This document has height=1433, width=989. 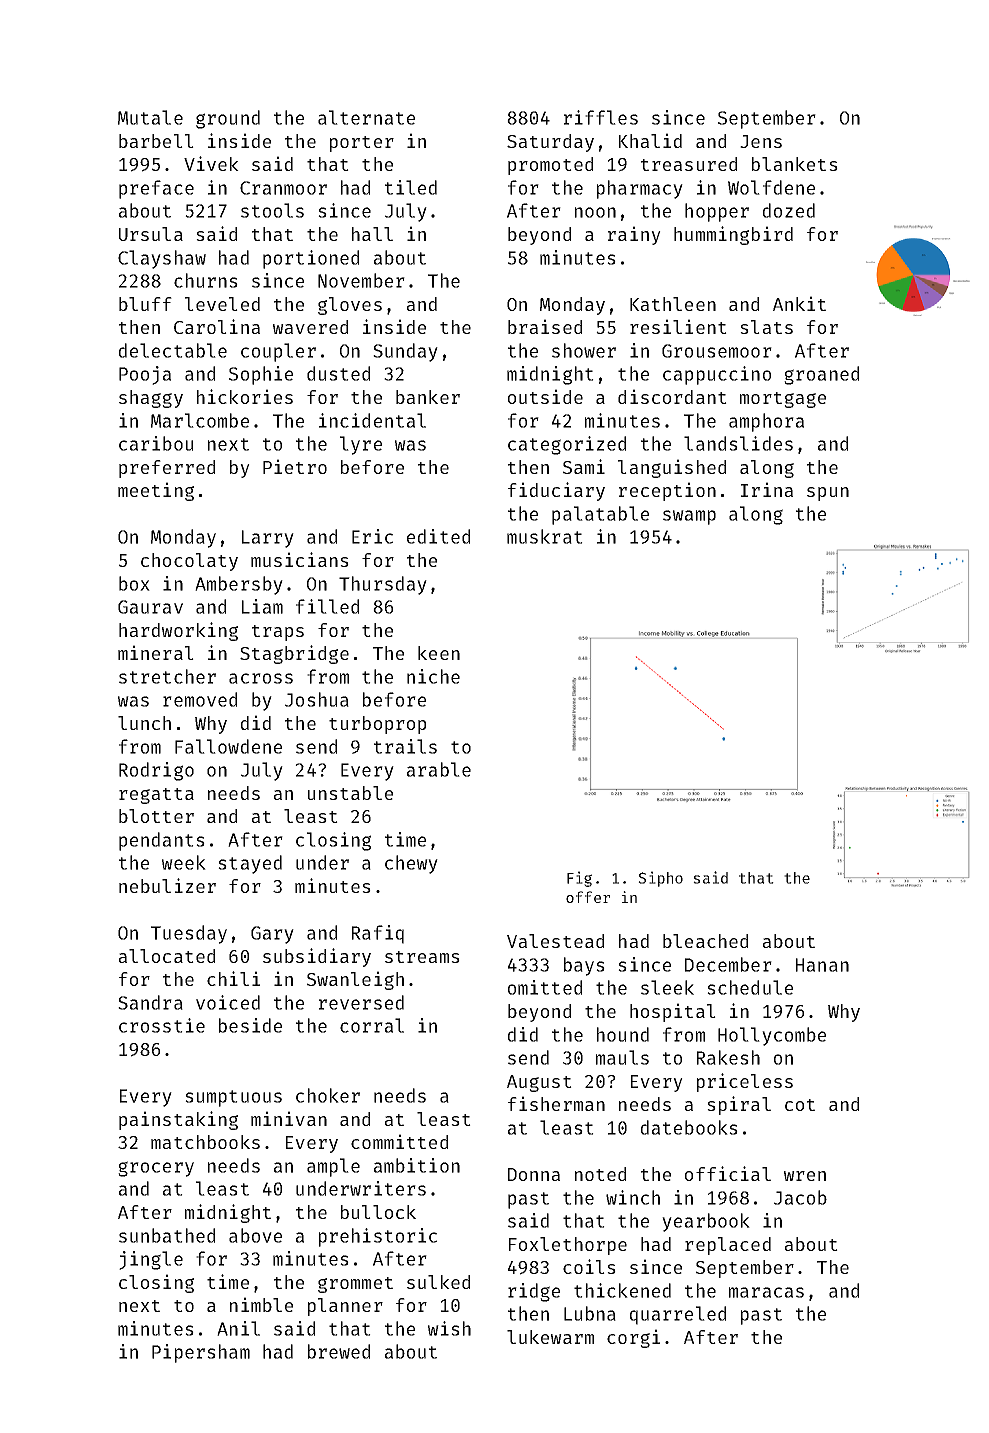 What do you see at coordinates (634, 235) in the document?
I see `rainy` at bounding box center [634, 235].
